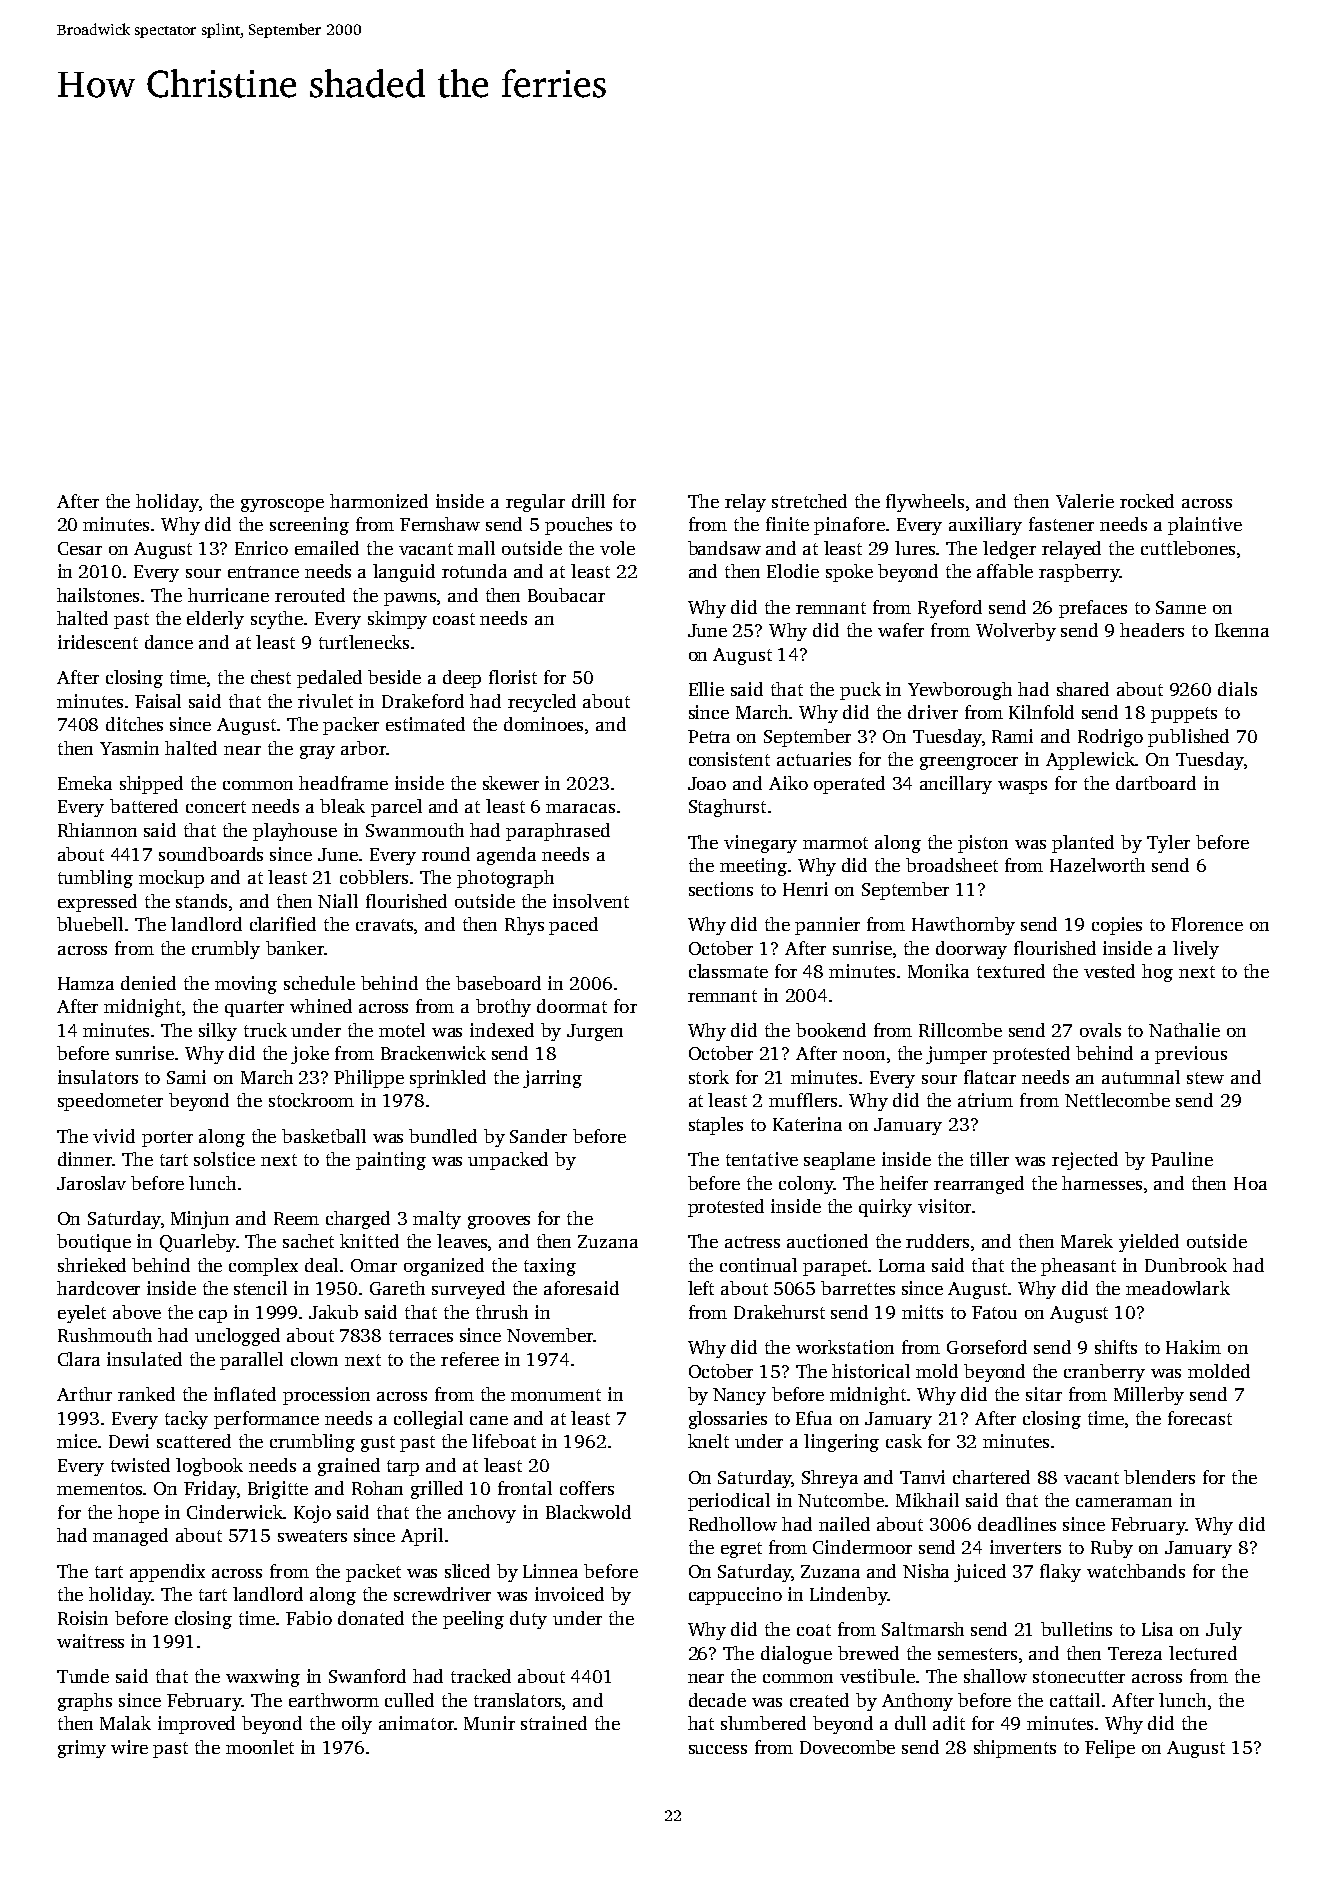 This document has width=1328, height=1878. What do you see at coordinates (839, 1161) in the document?
I see `seaplane` at bounding box center [839, 1161].
